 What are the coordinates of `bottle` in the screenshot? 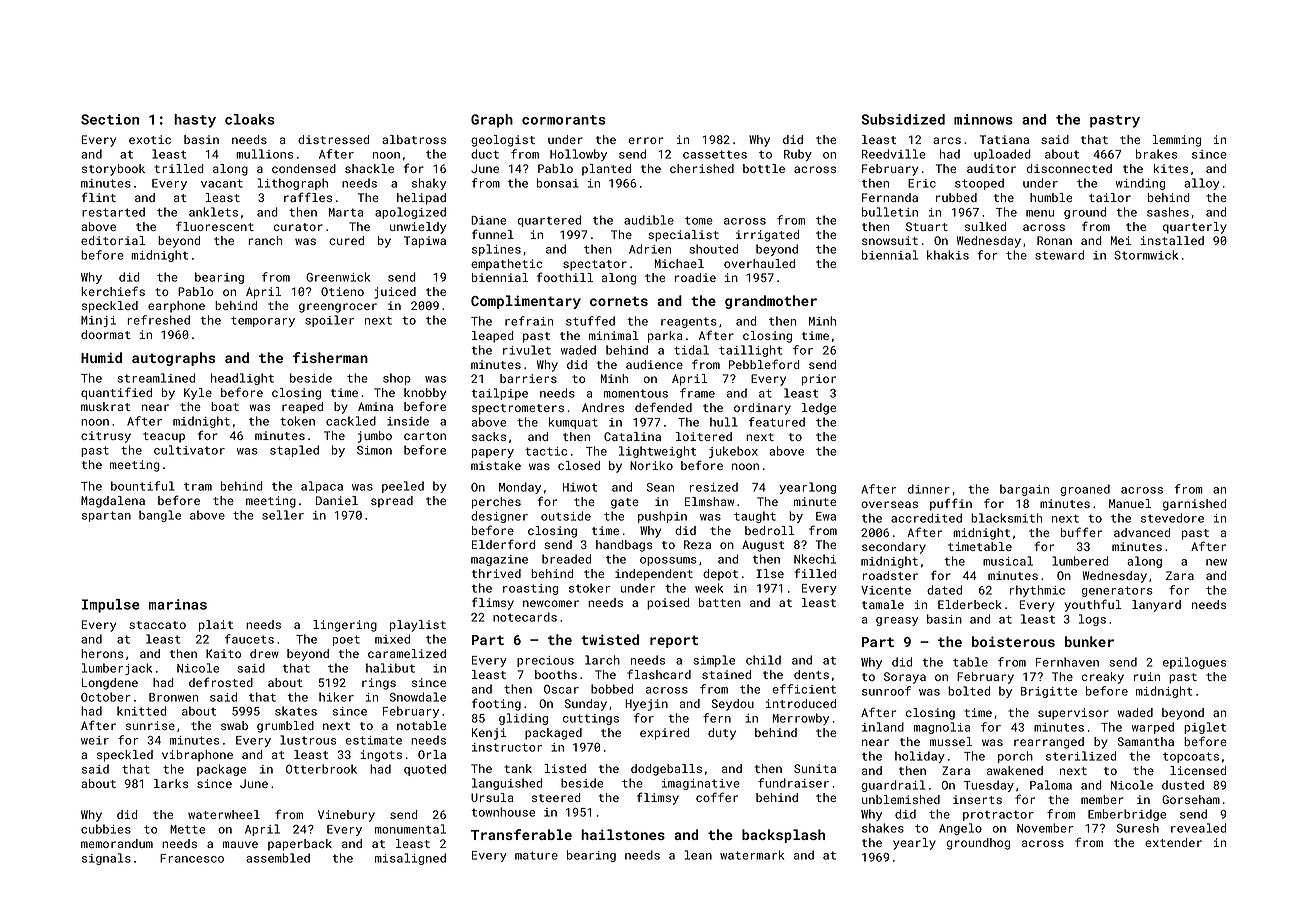 It's located at (764, 168).
